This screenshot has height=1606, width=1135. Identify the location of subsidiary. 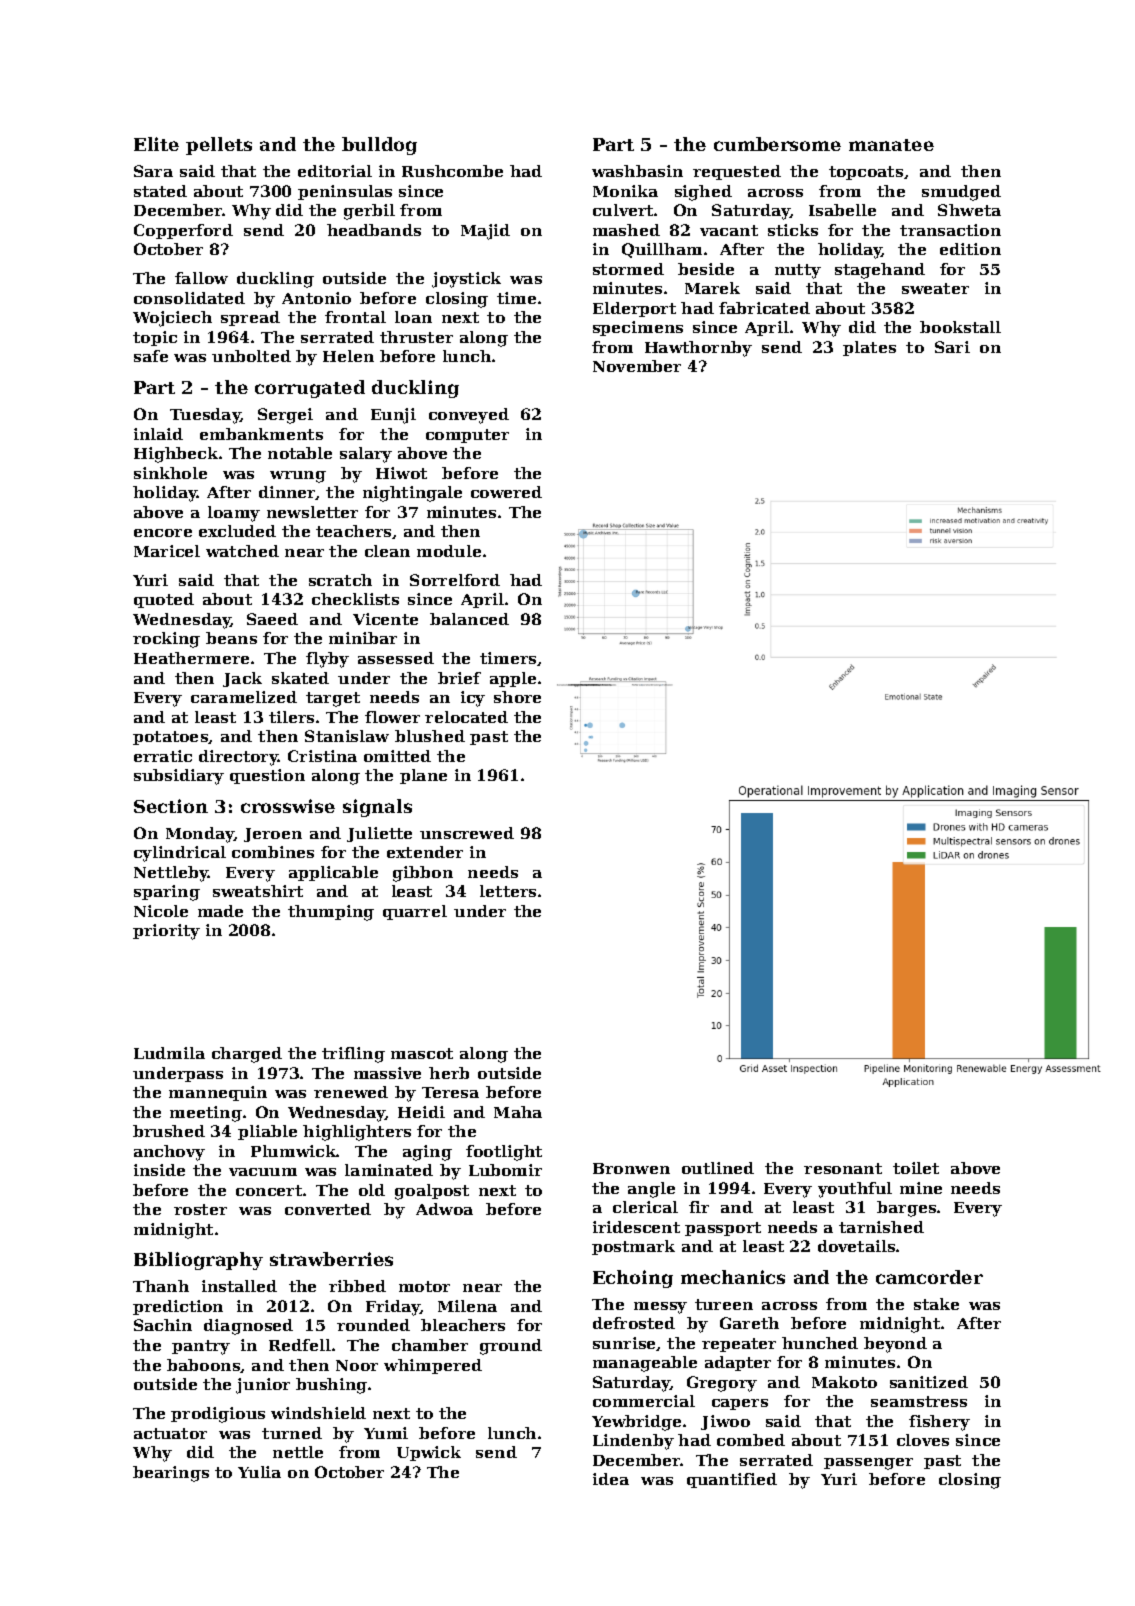
(179, 777).
